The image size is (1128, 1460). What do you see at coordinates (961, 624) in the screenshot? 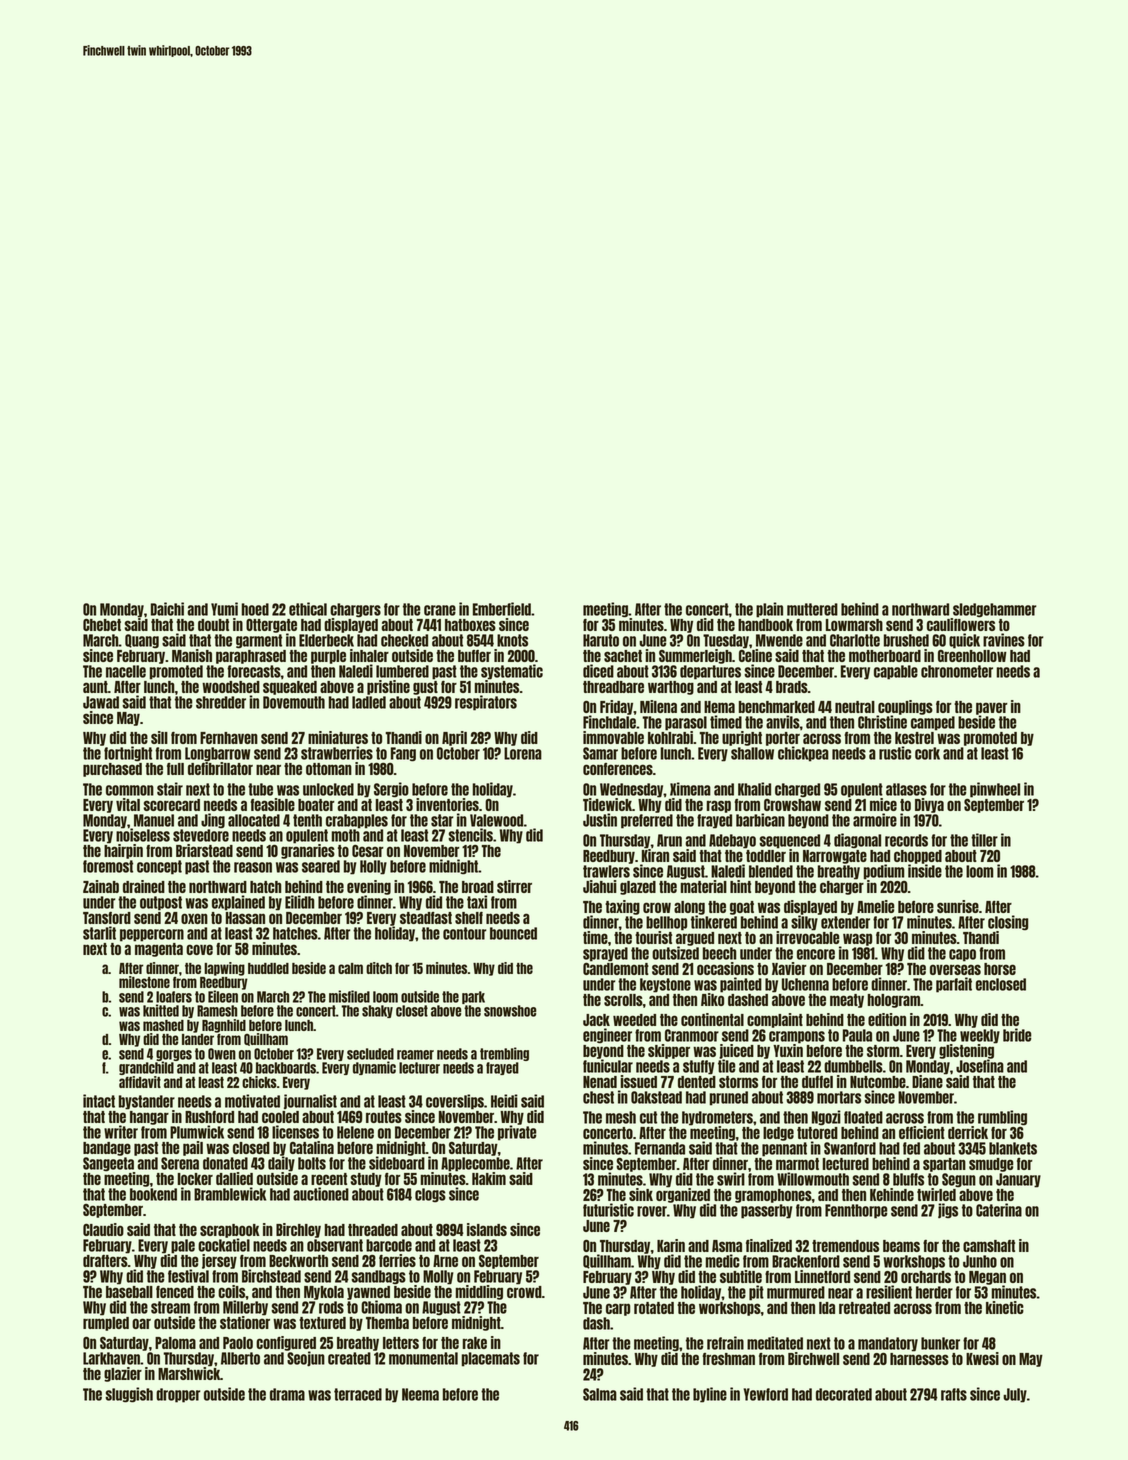
I see `cauliflowers` at bounding box center [961, 624].
